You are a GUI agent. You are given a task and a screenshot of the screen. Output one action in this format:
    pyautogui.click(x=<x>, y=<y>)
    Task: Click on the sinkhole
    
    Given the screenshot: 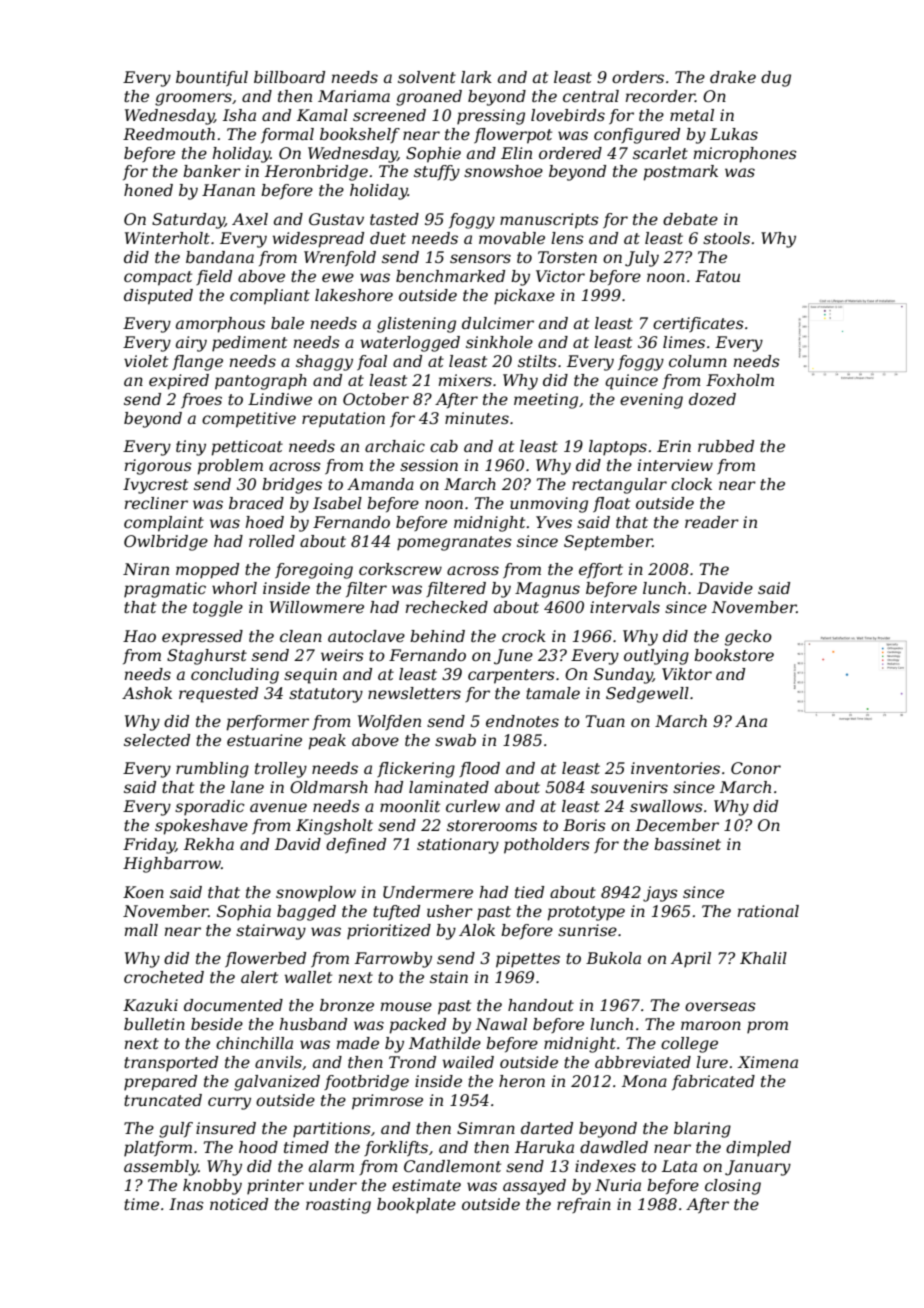 What is the action you would take?
    pyautogui.click(x=499, y=342)
